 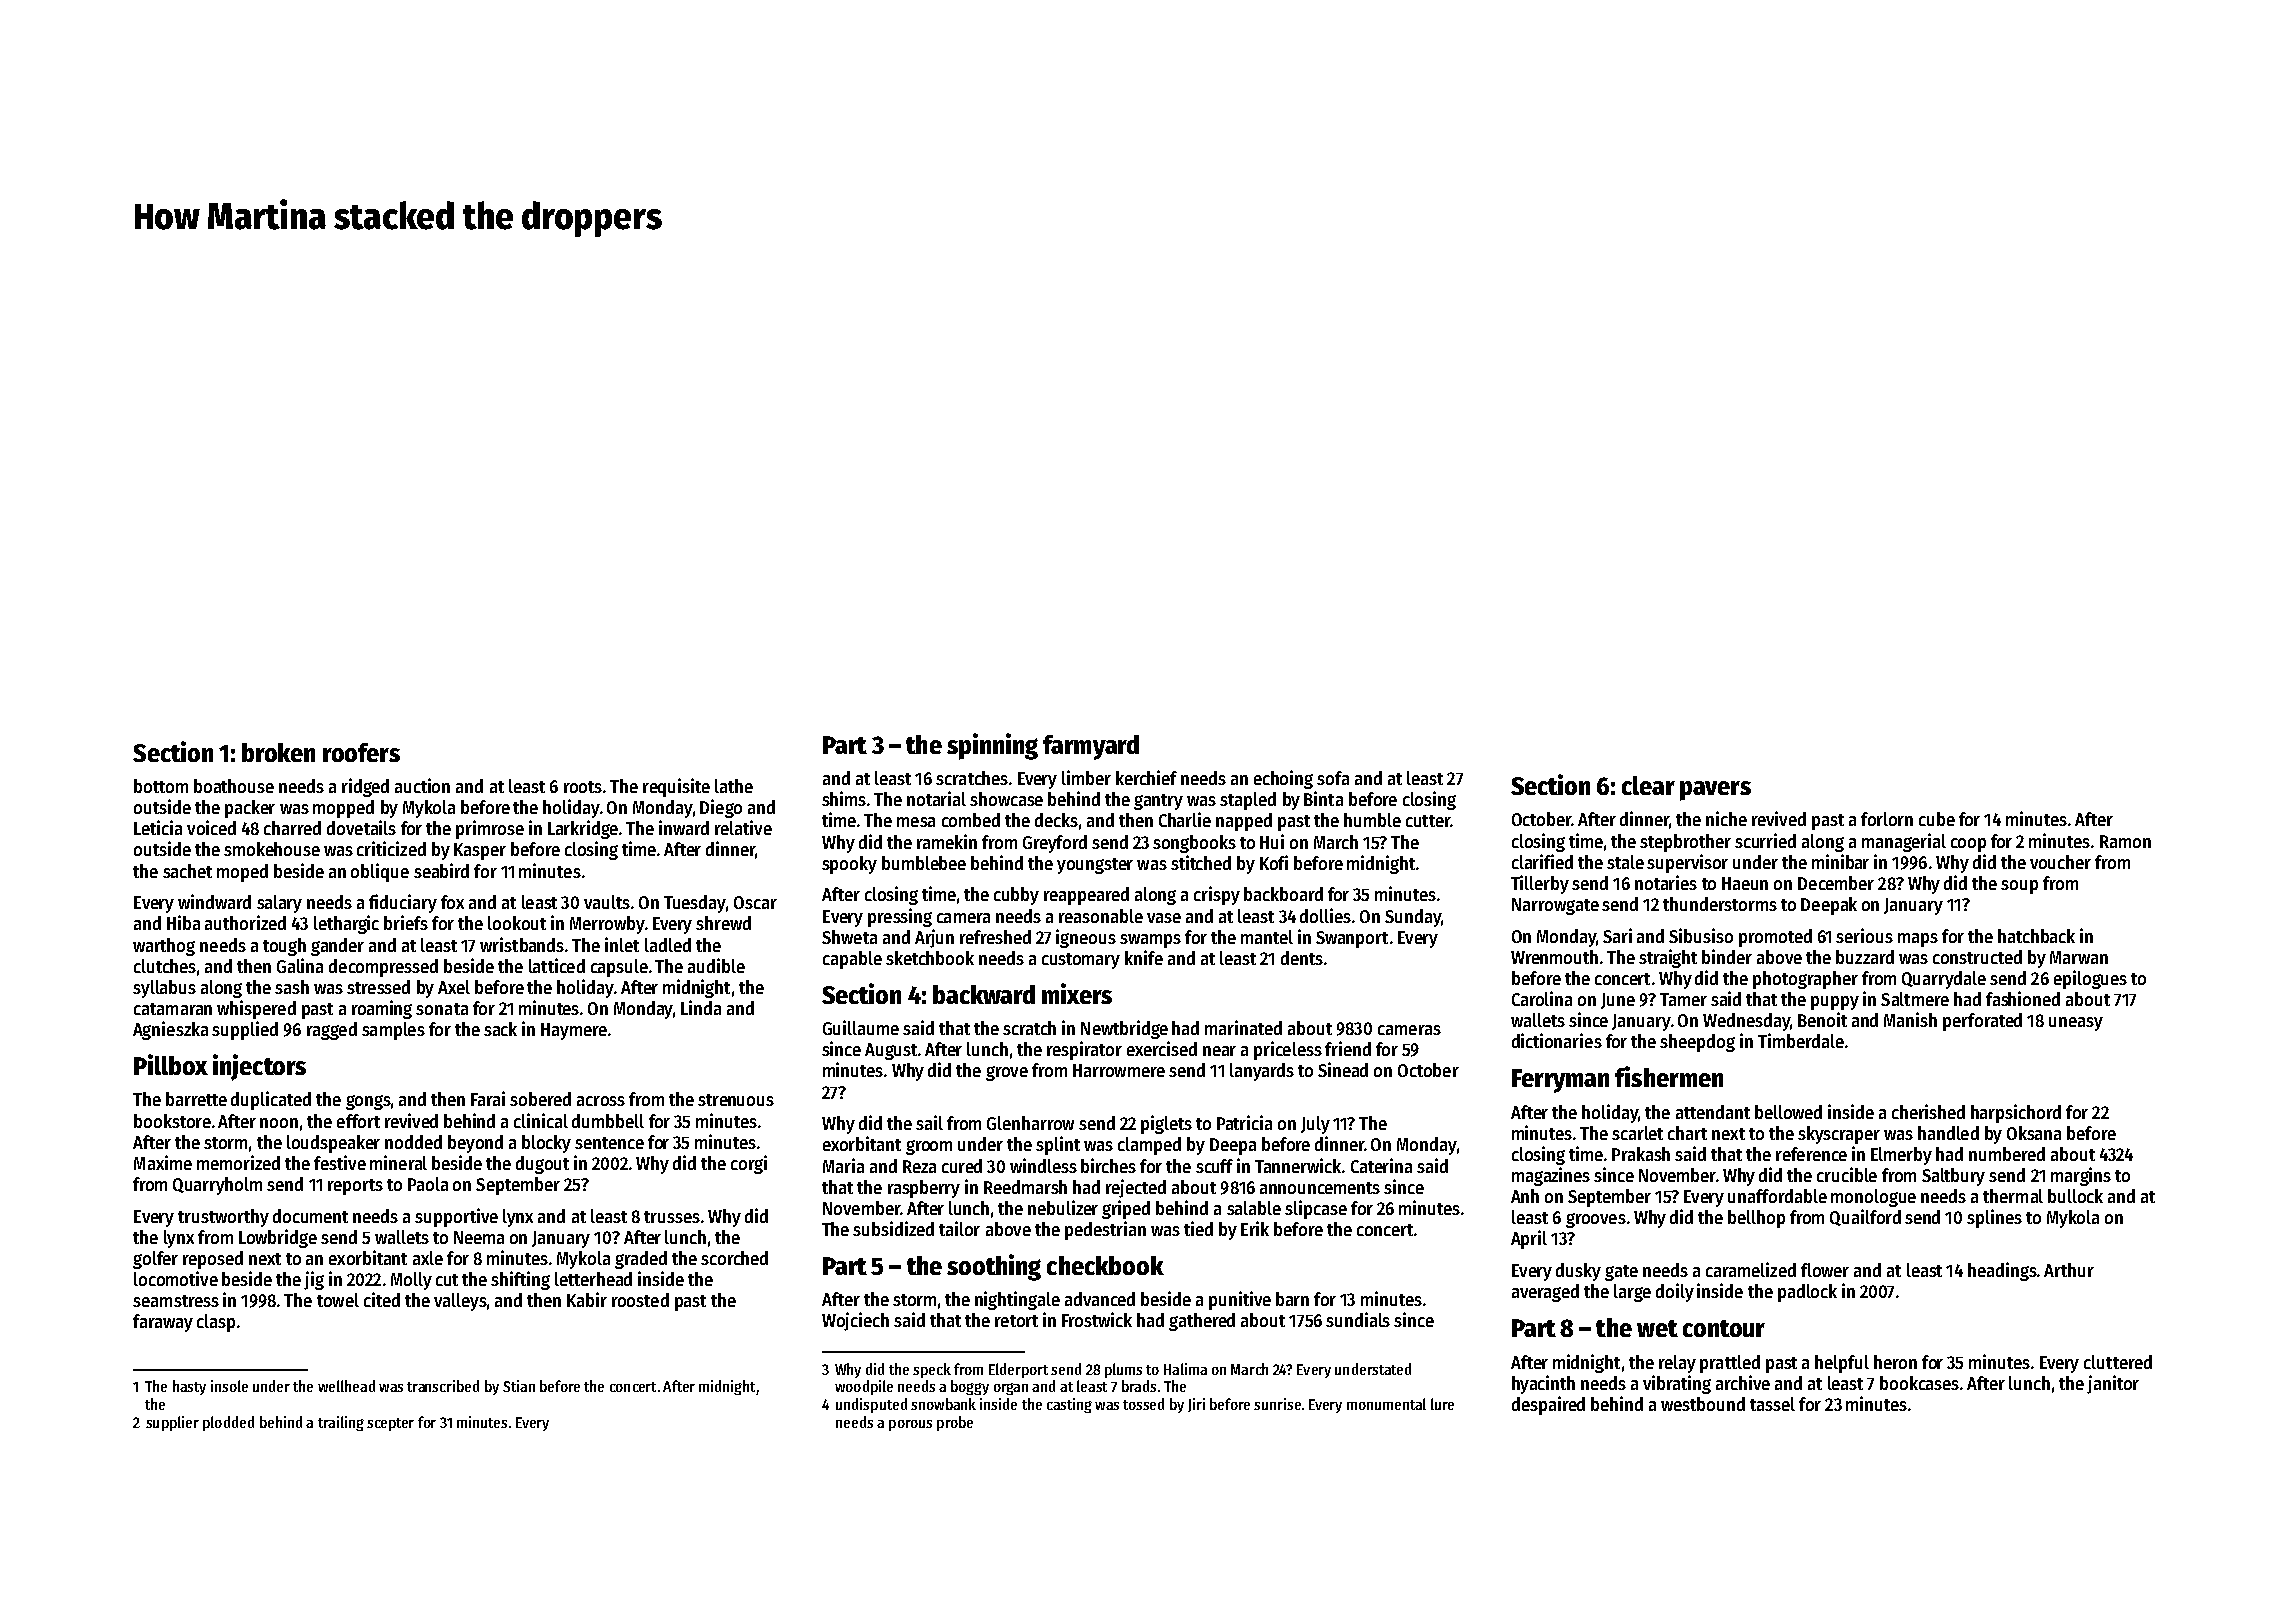 I want to click on cube, so click(x=1937, y=819).
